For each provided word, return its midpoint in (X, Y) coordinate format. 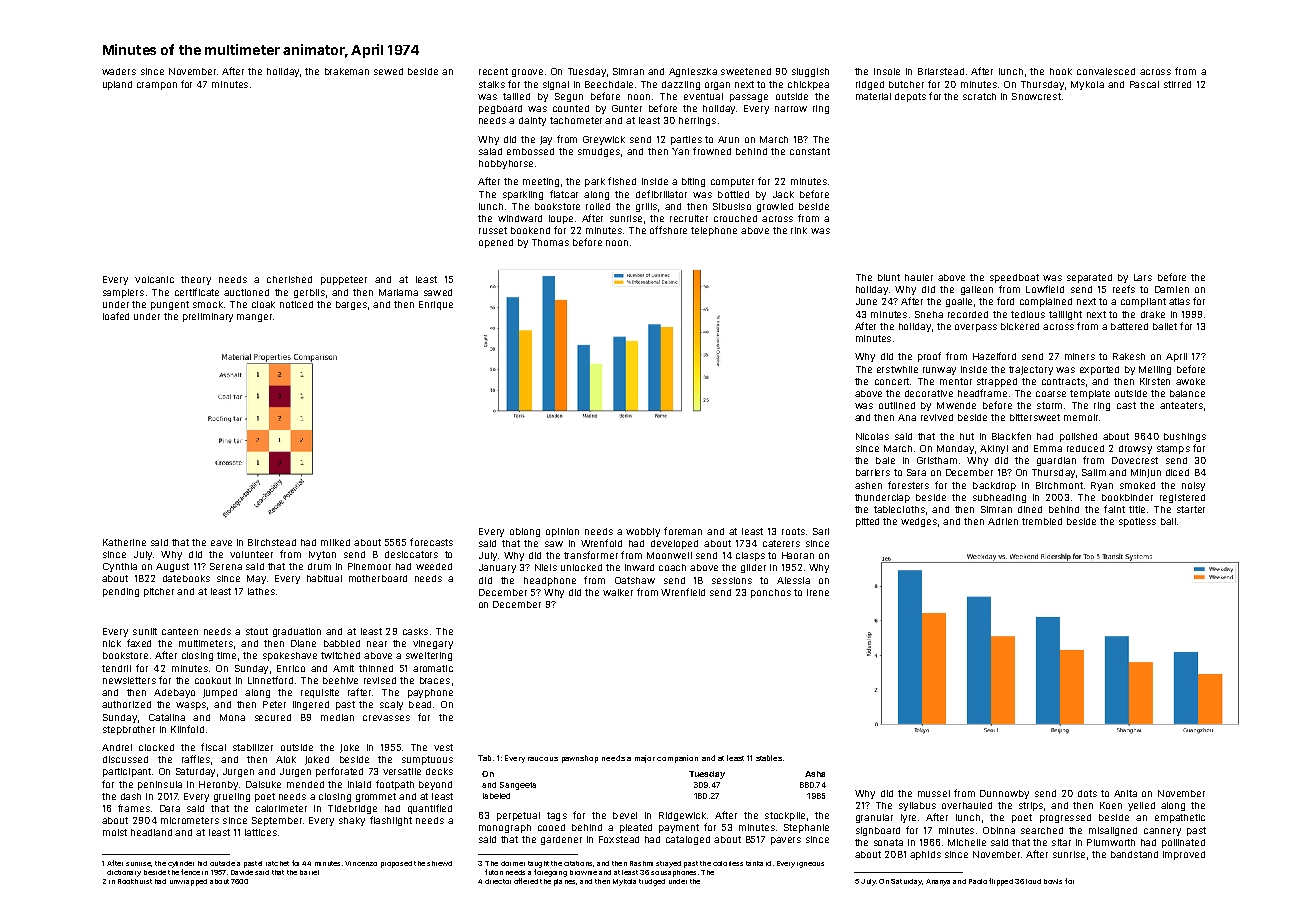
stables (769, 758)
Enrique (436, 305)
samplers (123, 293)
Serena (226, 566)
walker (618, 592)
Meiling (1155, 370)
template (1090, 394)
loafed (116, 316)
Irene (818, 592)
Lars (1143, 277)
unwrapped (188, 882)
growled (775, 207)
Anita (1125, 793)
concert (892, 381)
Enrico (291, 668)
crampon (157, 86)
